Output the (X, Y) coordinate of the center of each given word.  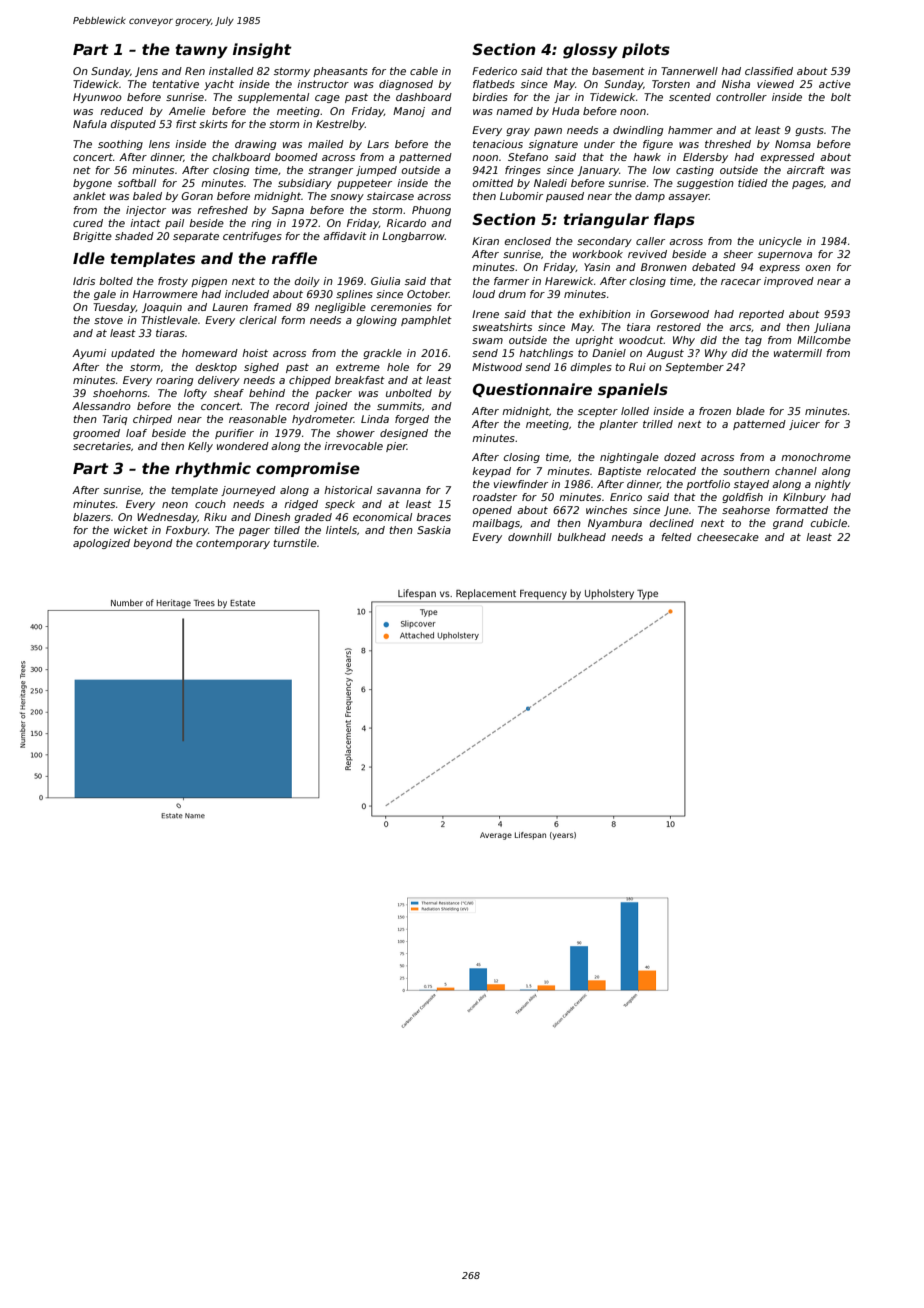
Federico (494, 71)
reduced (121, 111)
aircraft (806, 170)
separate (196, 237)
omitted (493, 183)
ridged (301, 505)
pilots (646, 50)
